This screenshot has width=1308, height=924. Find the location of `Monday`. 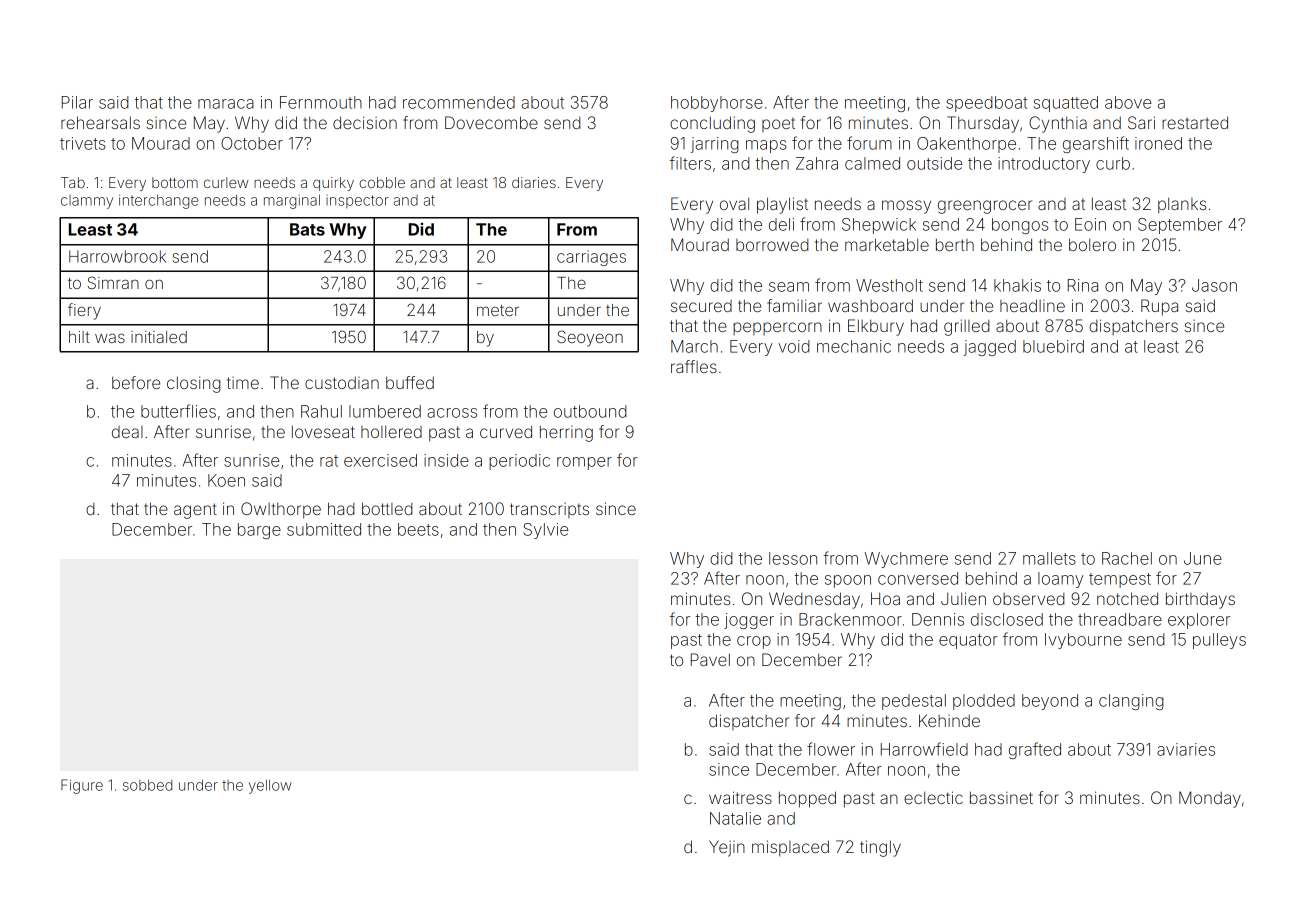

Monday is located at coordinates (1210, 799).
